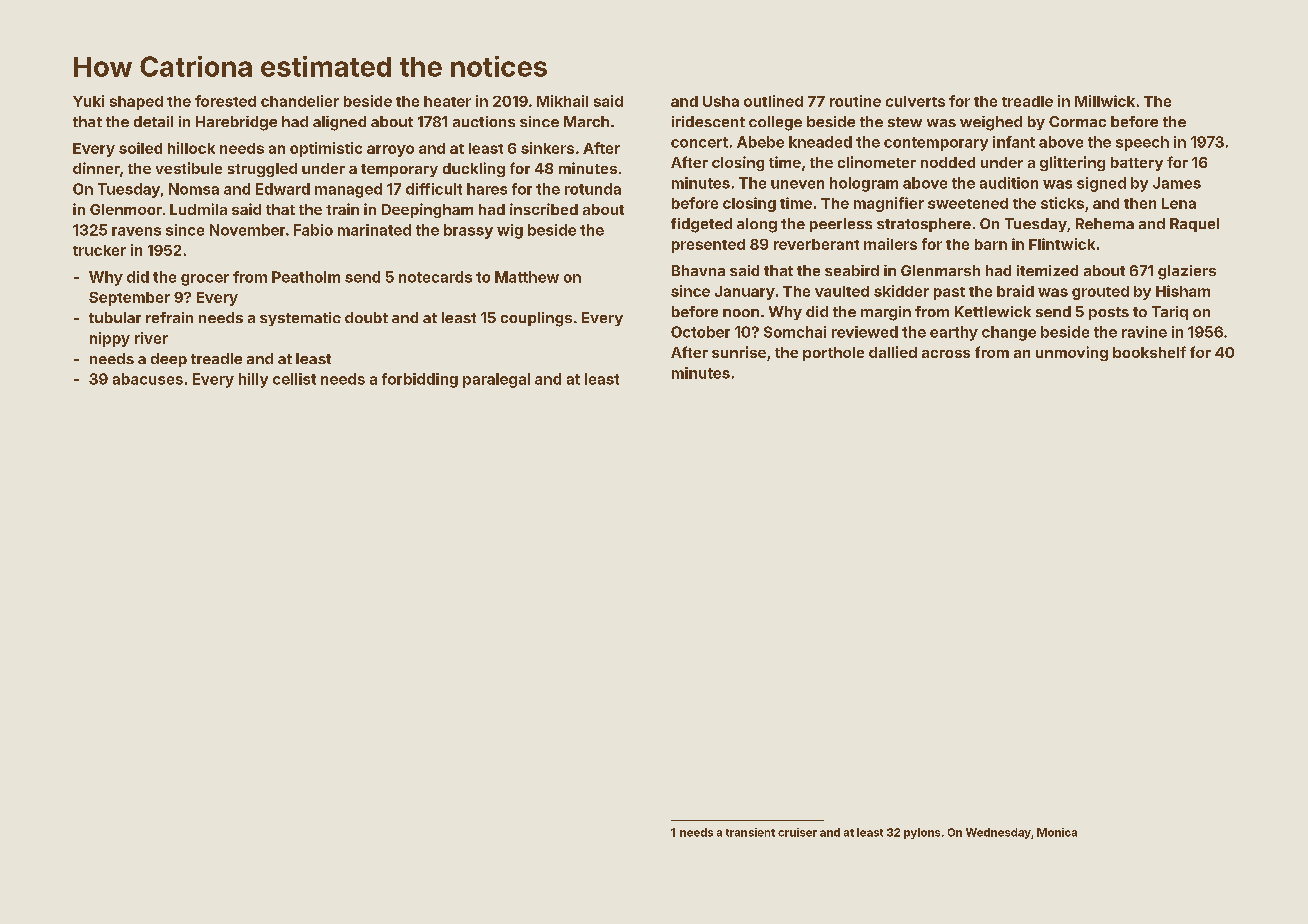  Describe the element at coordinates (496, 380) in the screenshot. I see `paralegal` at that location.
